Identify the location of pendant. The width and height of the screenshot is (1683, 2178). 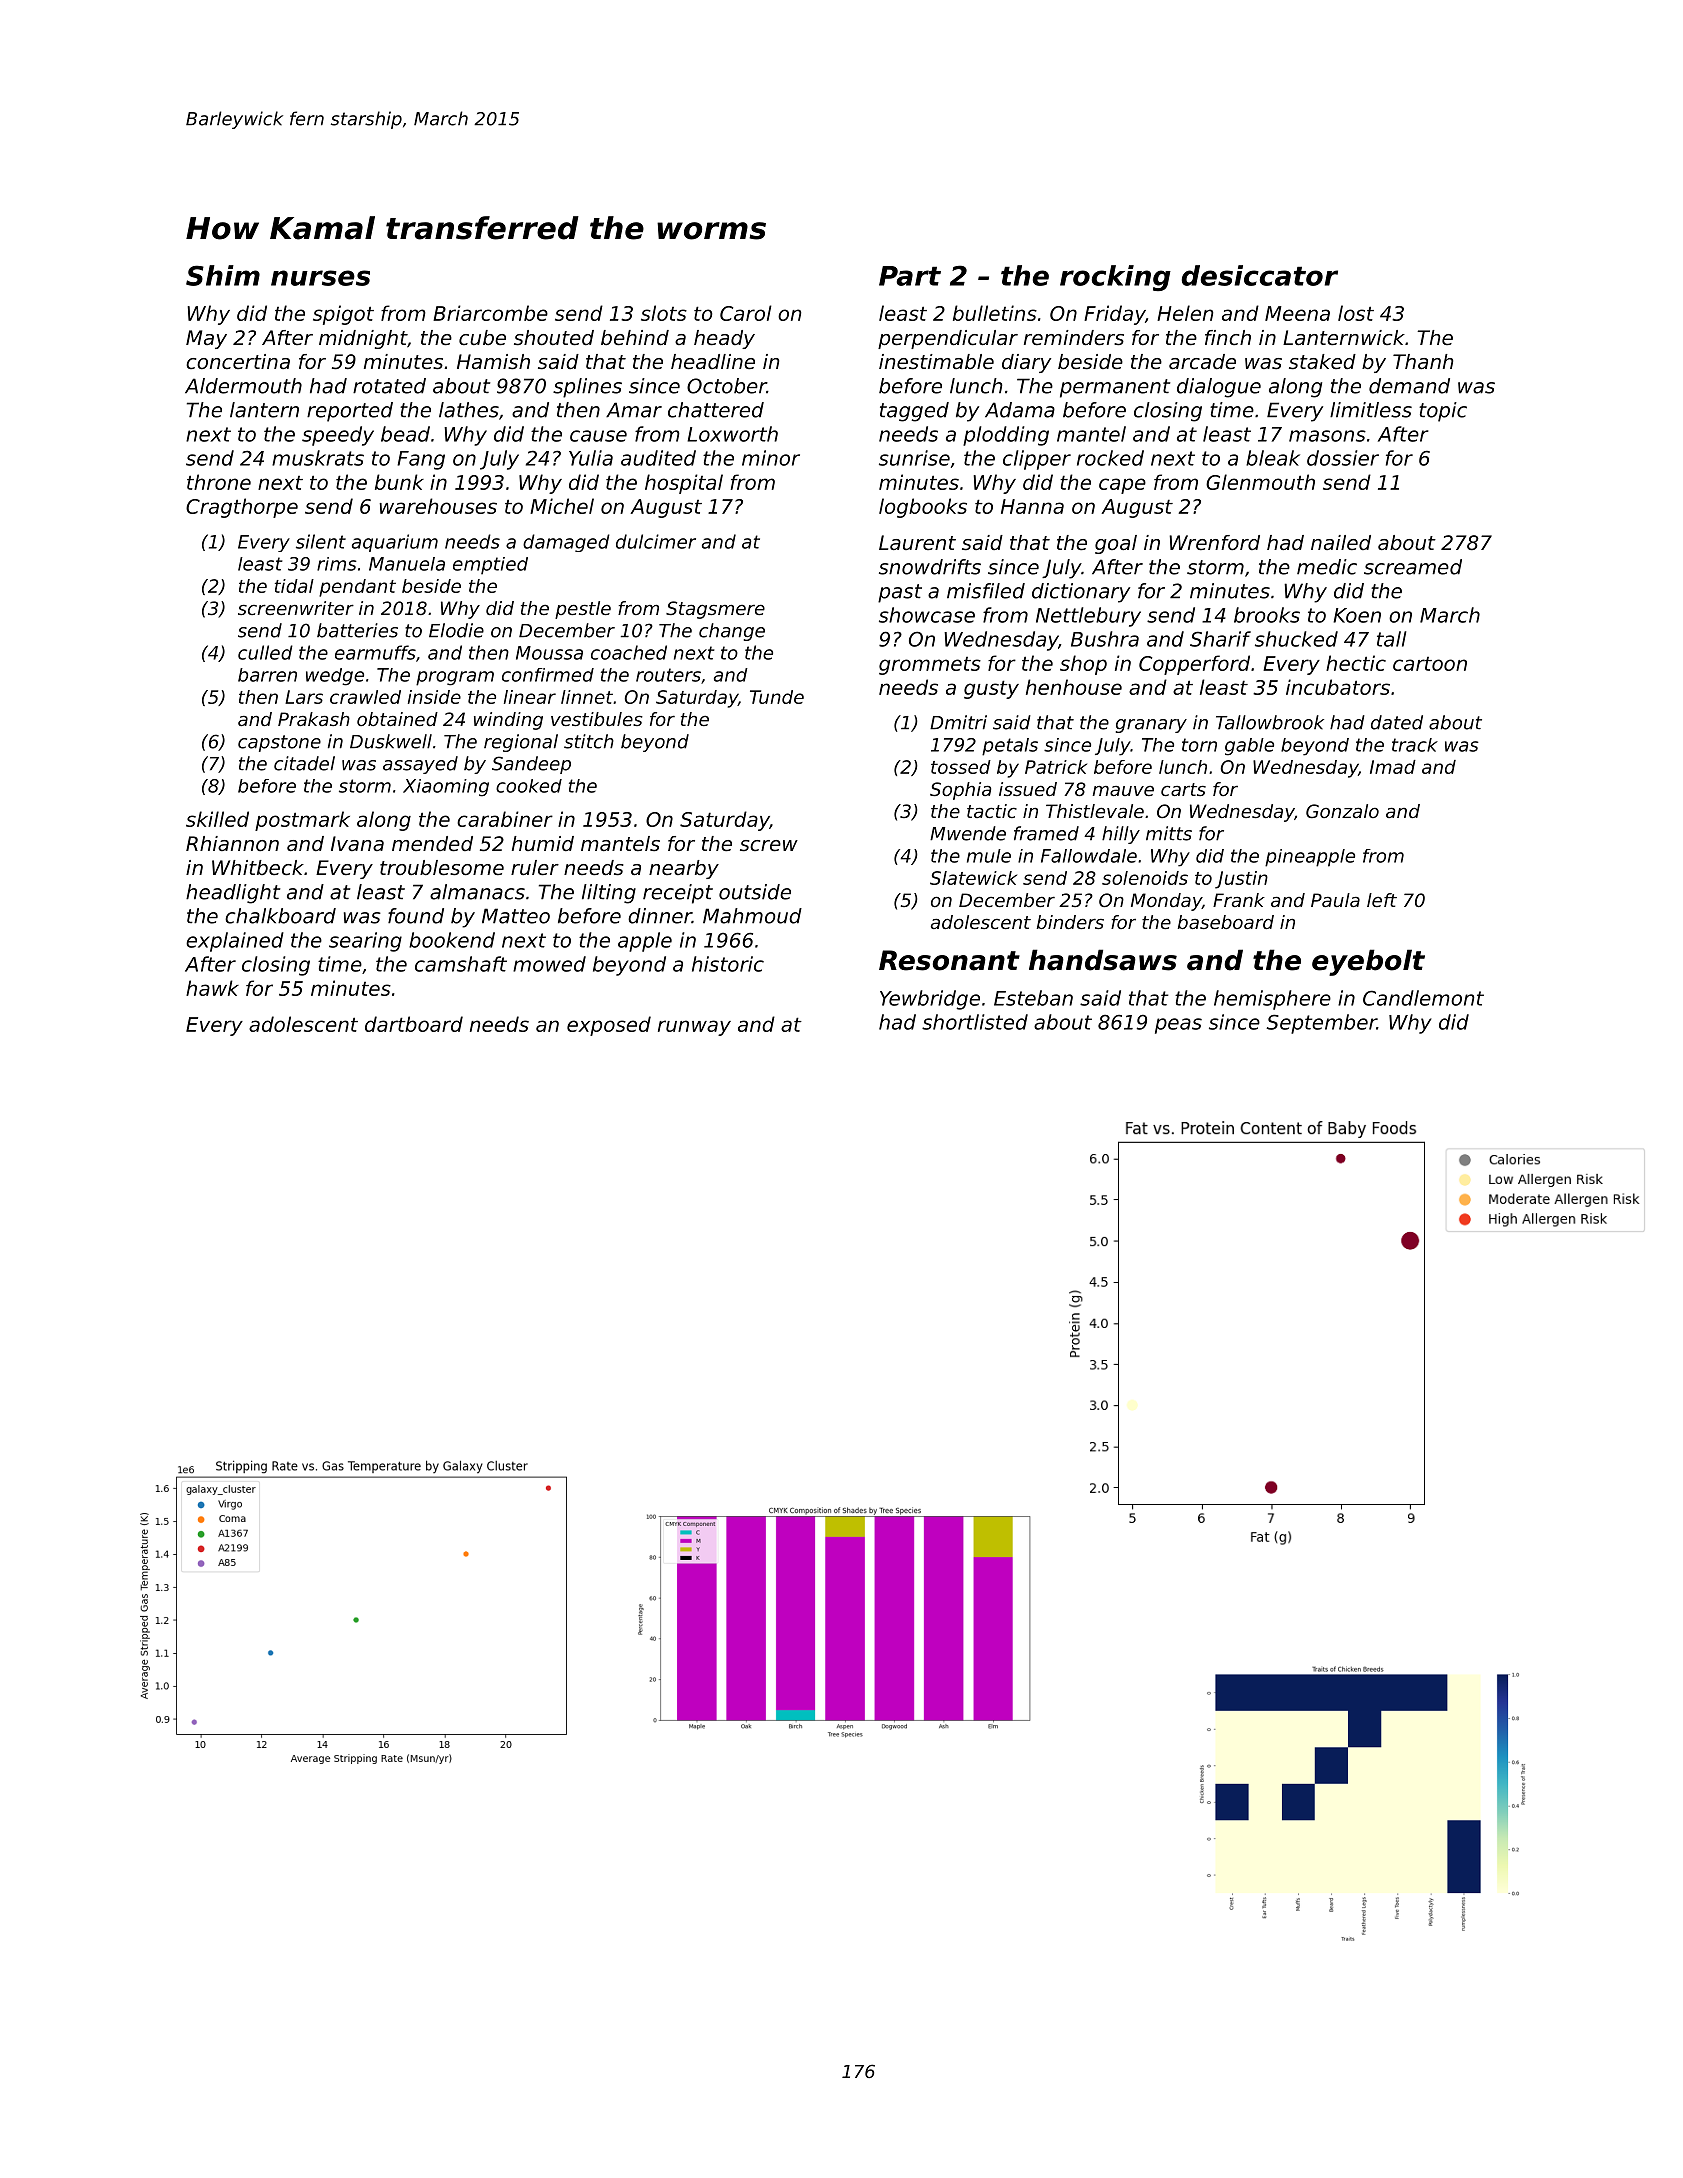
(357, 588).
